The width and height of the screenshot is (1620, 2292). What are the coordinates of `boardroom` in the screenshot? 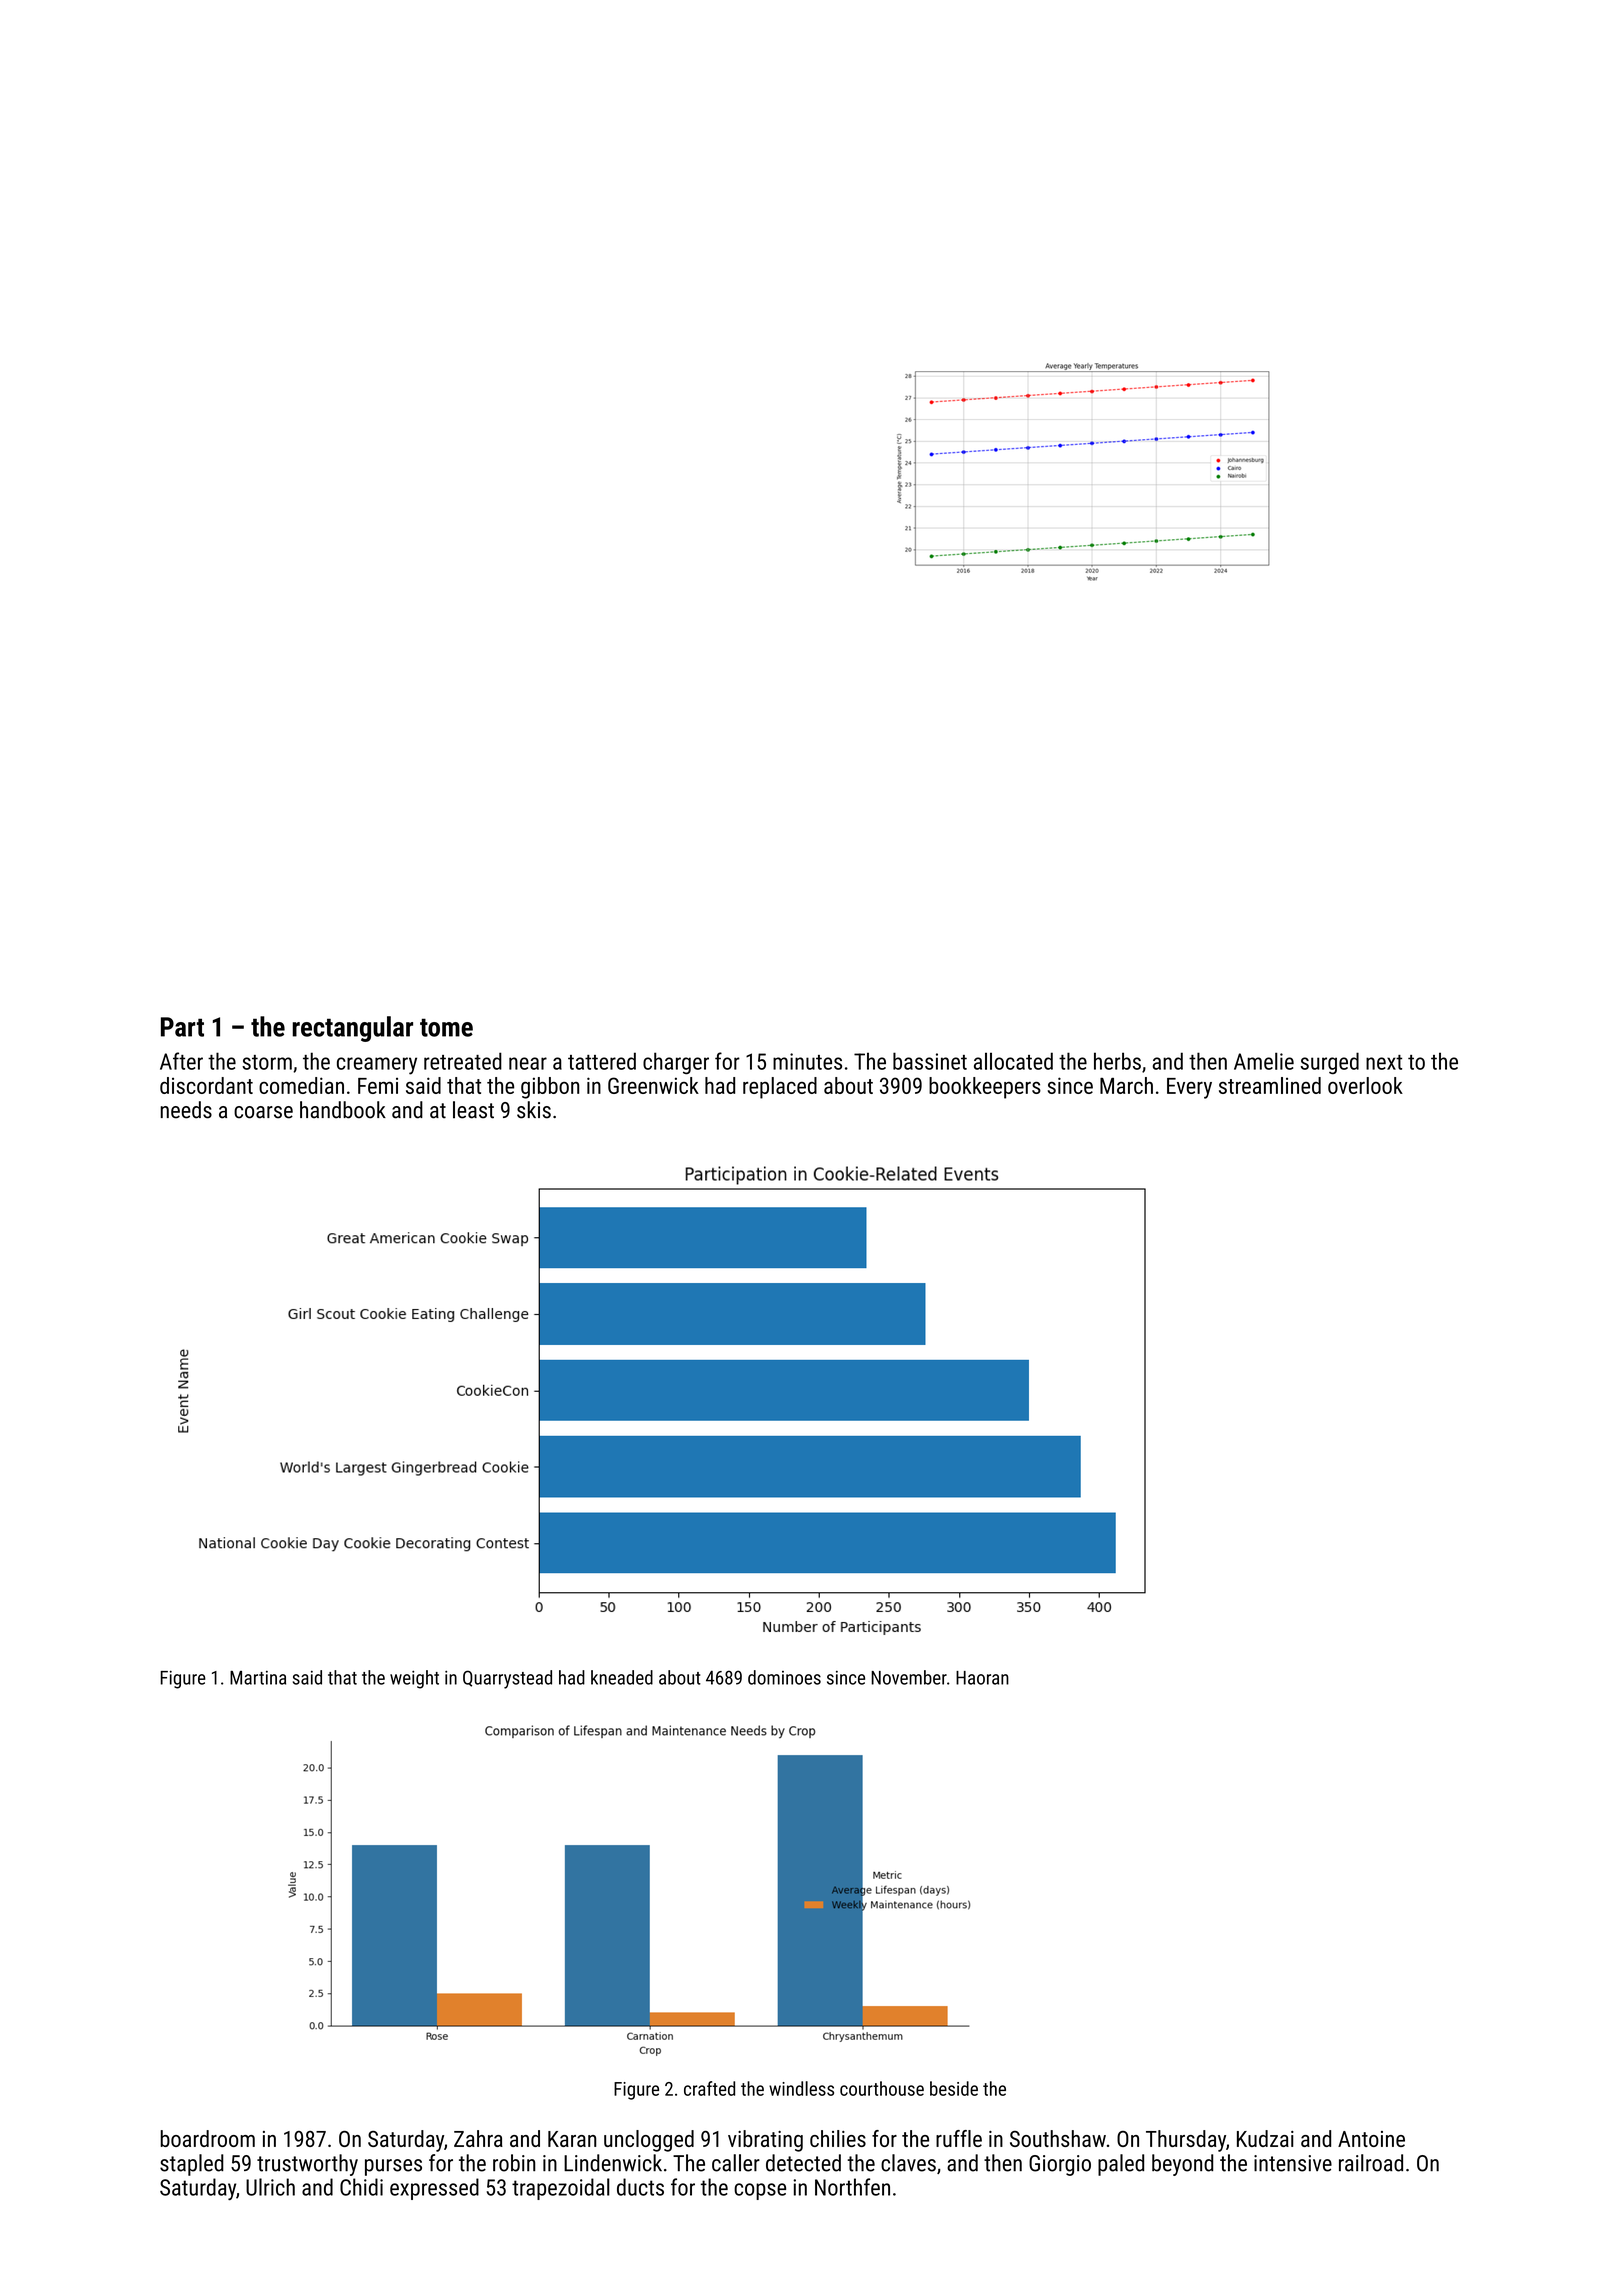 It's located at (208, 2138).
